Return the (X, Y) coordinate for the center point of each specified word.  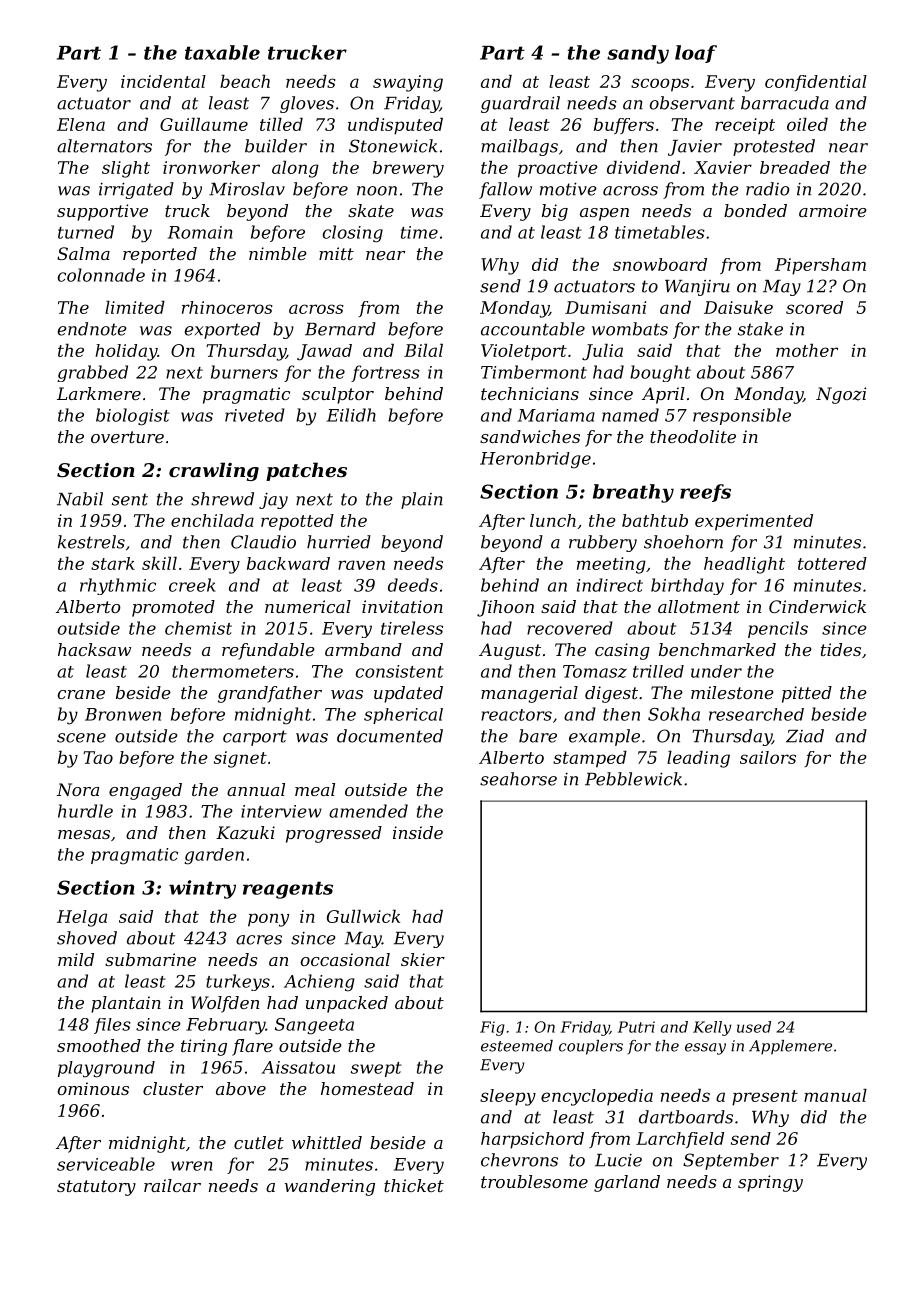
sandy (638, 54)
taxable (222, 52)
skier (423, 959)
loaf (696, 54)
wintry (202, 889)
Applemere (790, 1047)
